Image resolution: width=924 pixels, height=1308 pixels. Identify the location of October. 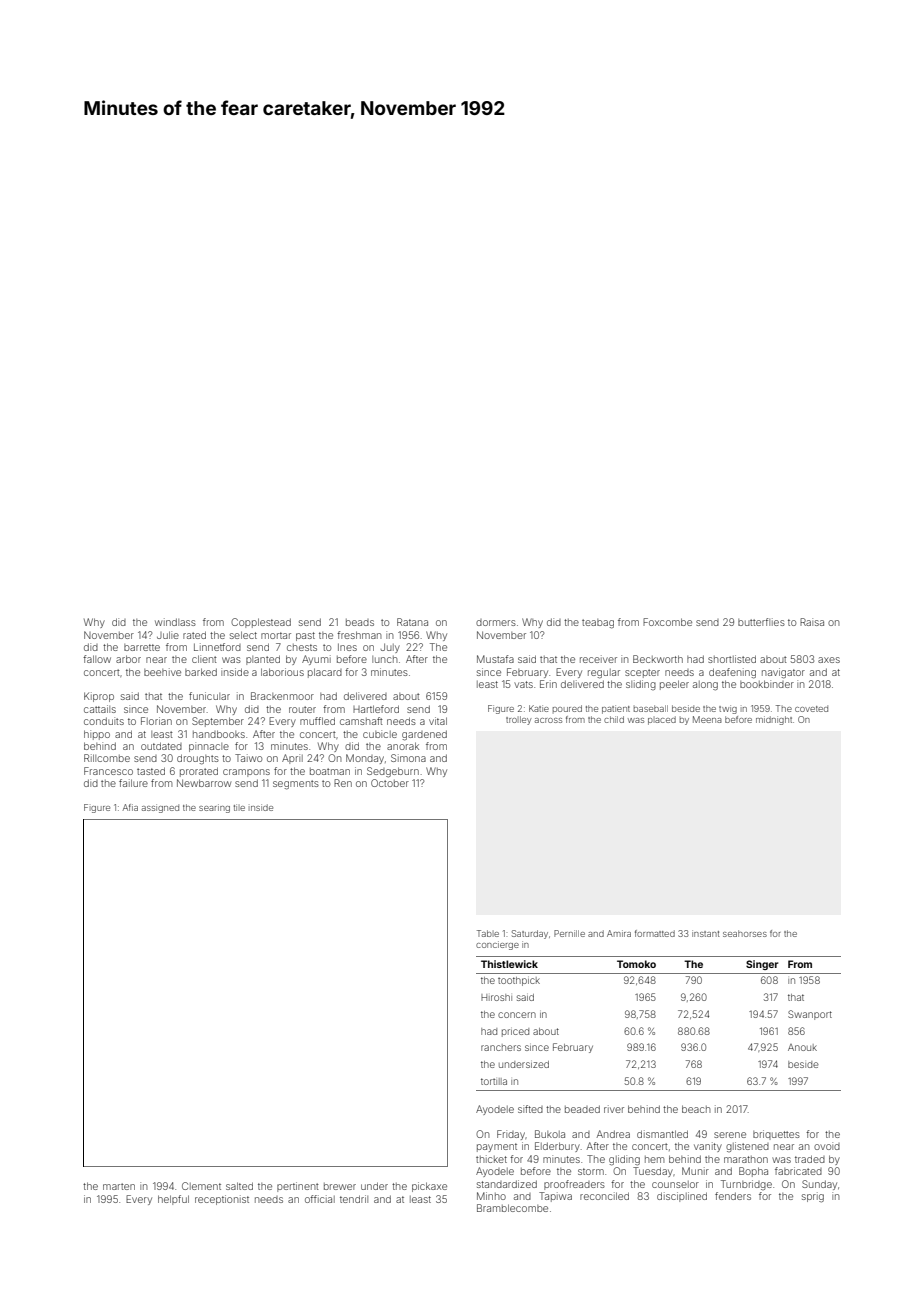
(390, 783).
